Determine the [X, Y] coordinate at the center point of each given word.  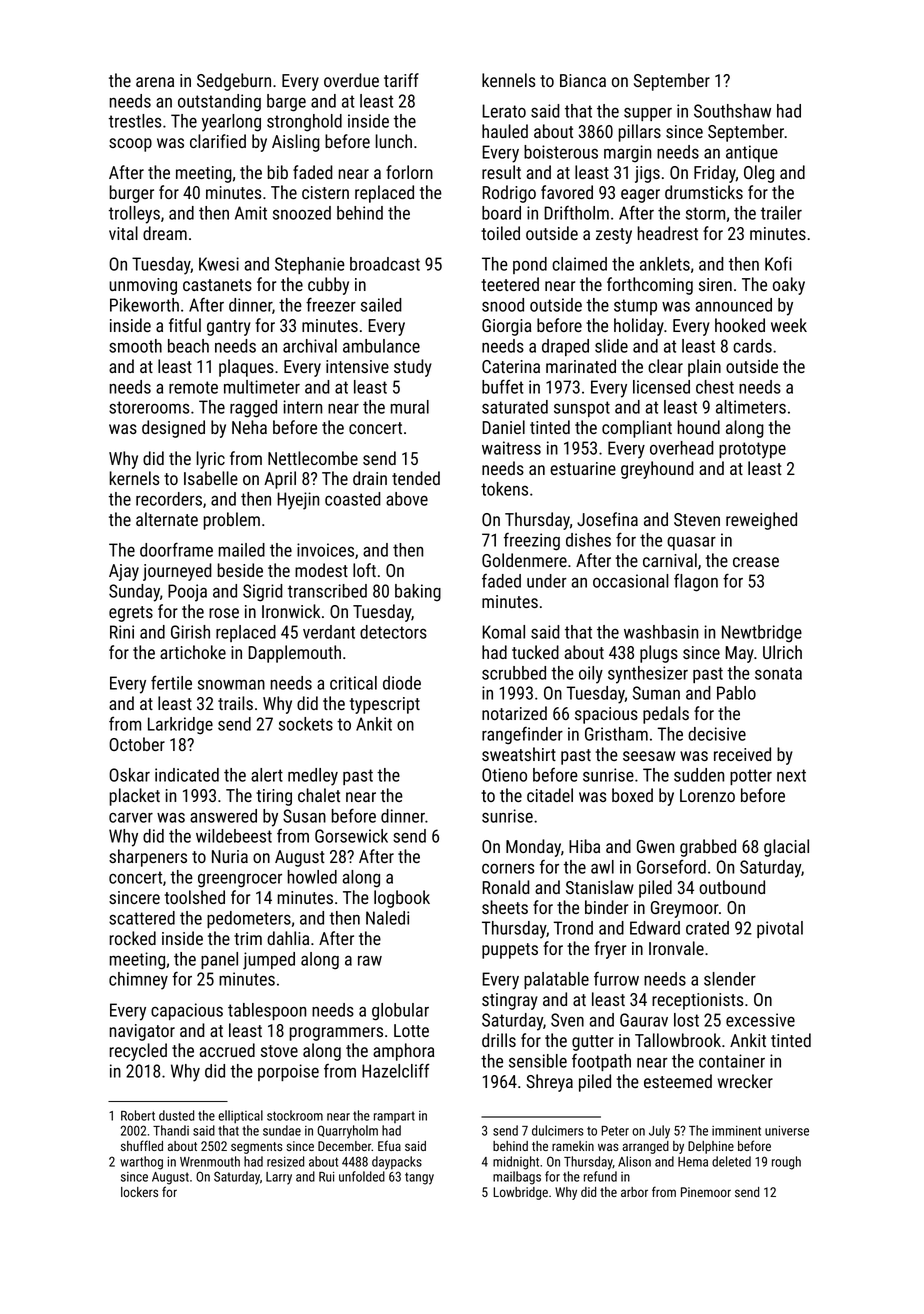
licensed [661, 387]
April [280, 480]
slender [730, 979]
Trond [573, 928]
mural [410, 407]
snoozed [302, 213]
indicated [187, 775]
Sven [567, 1020]
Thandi [171, 1130]
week [789, 325]
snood [503, 305]
